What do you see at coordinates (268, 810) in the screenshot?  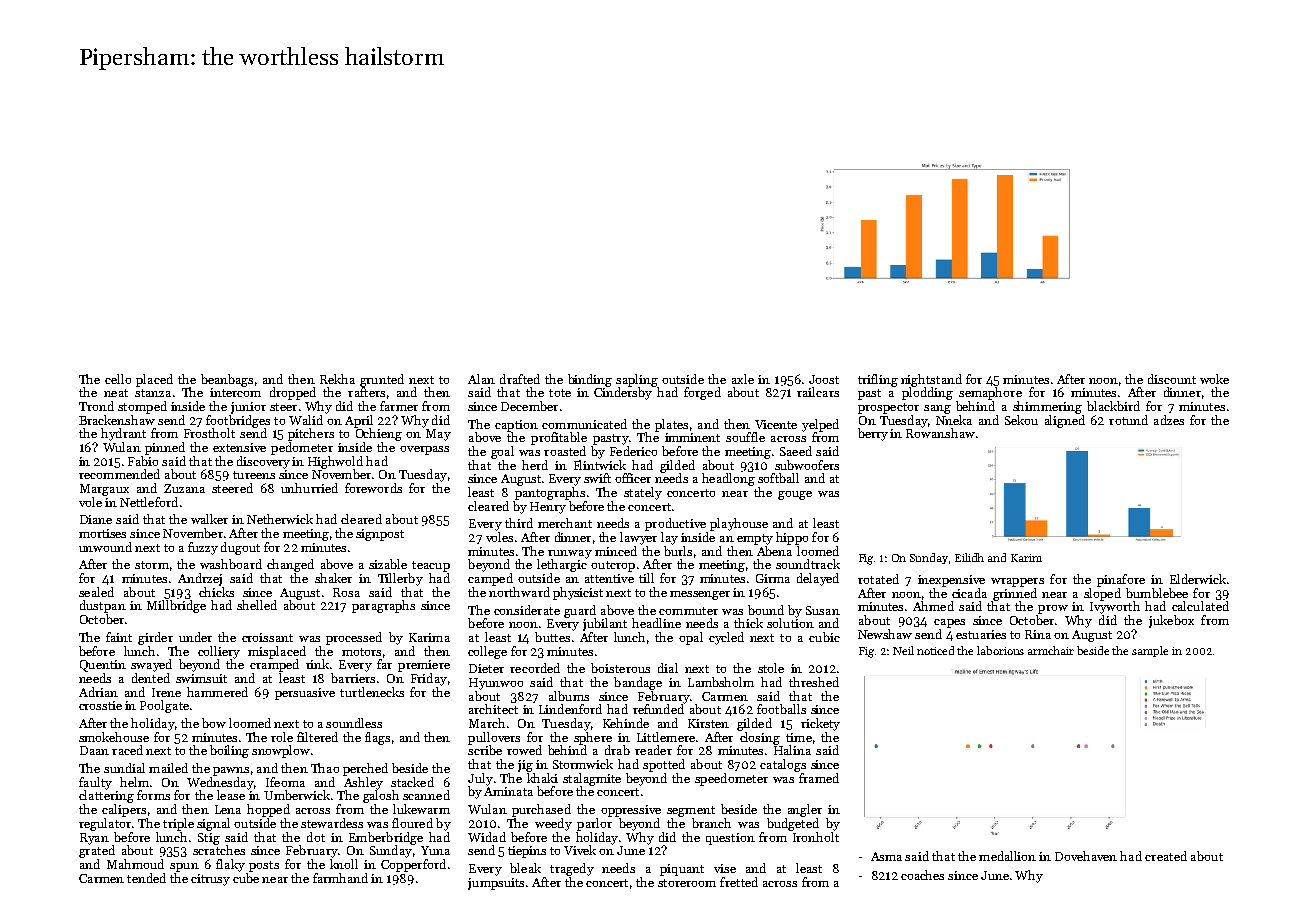 I see `hopped` at bounding box center [268, 810].
